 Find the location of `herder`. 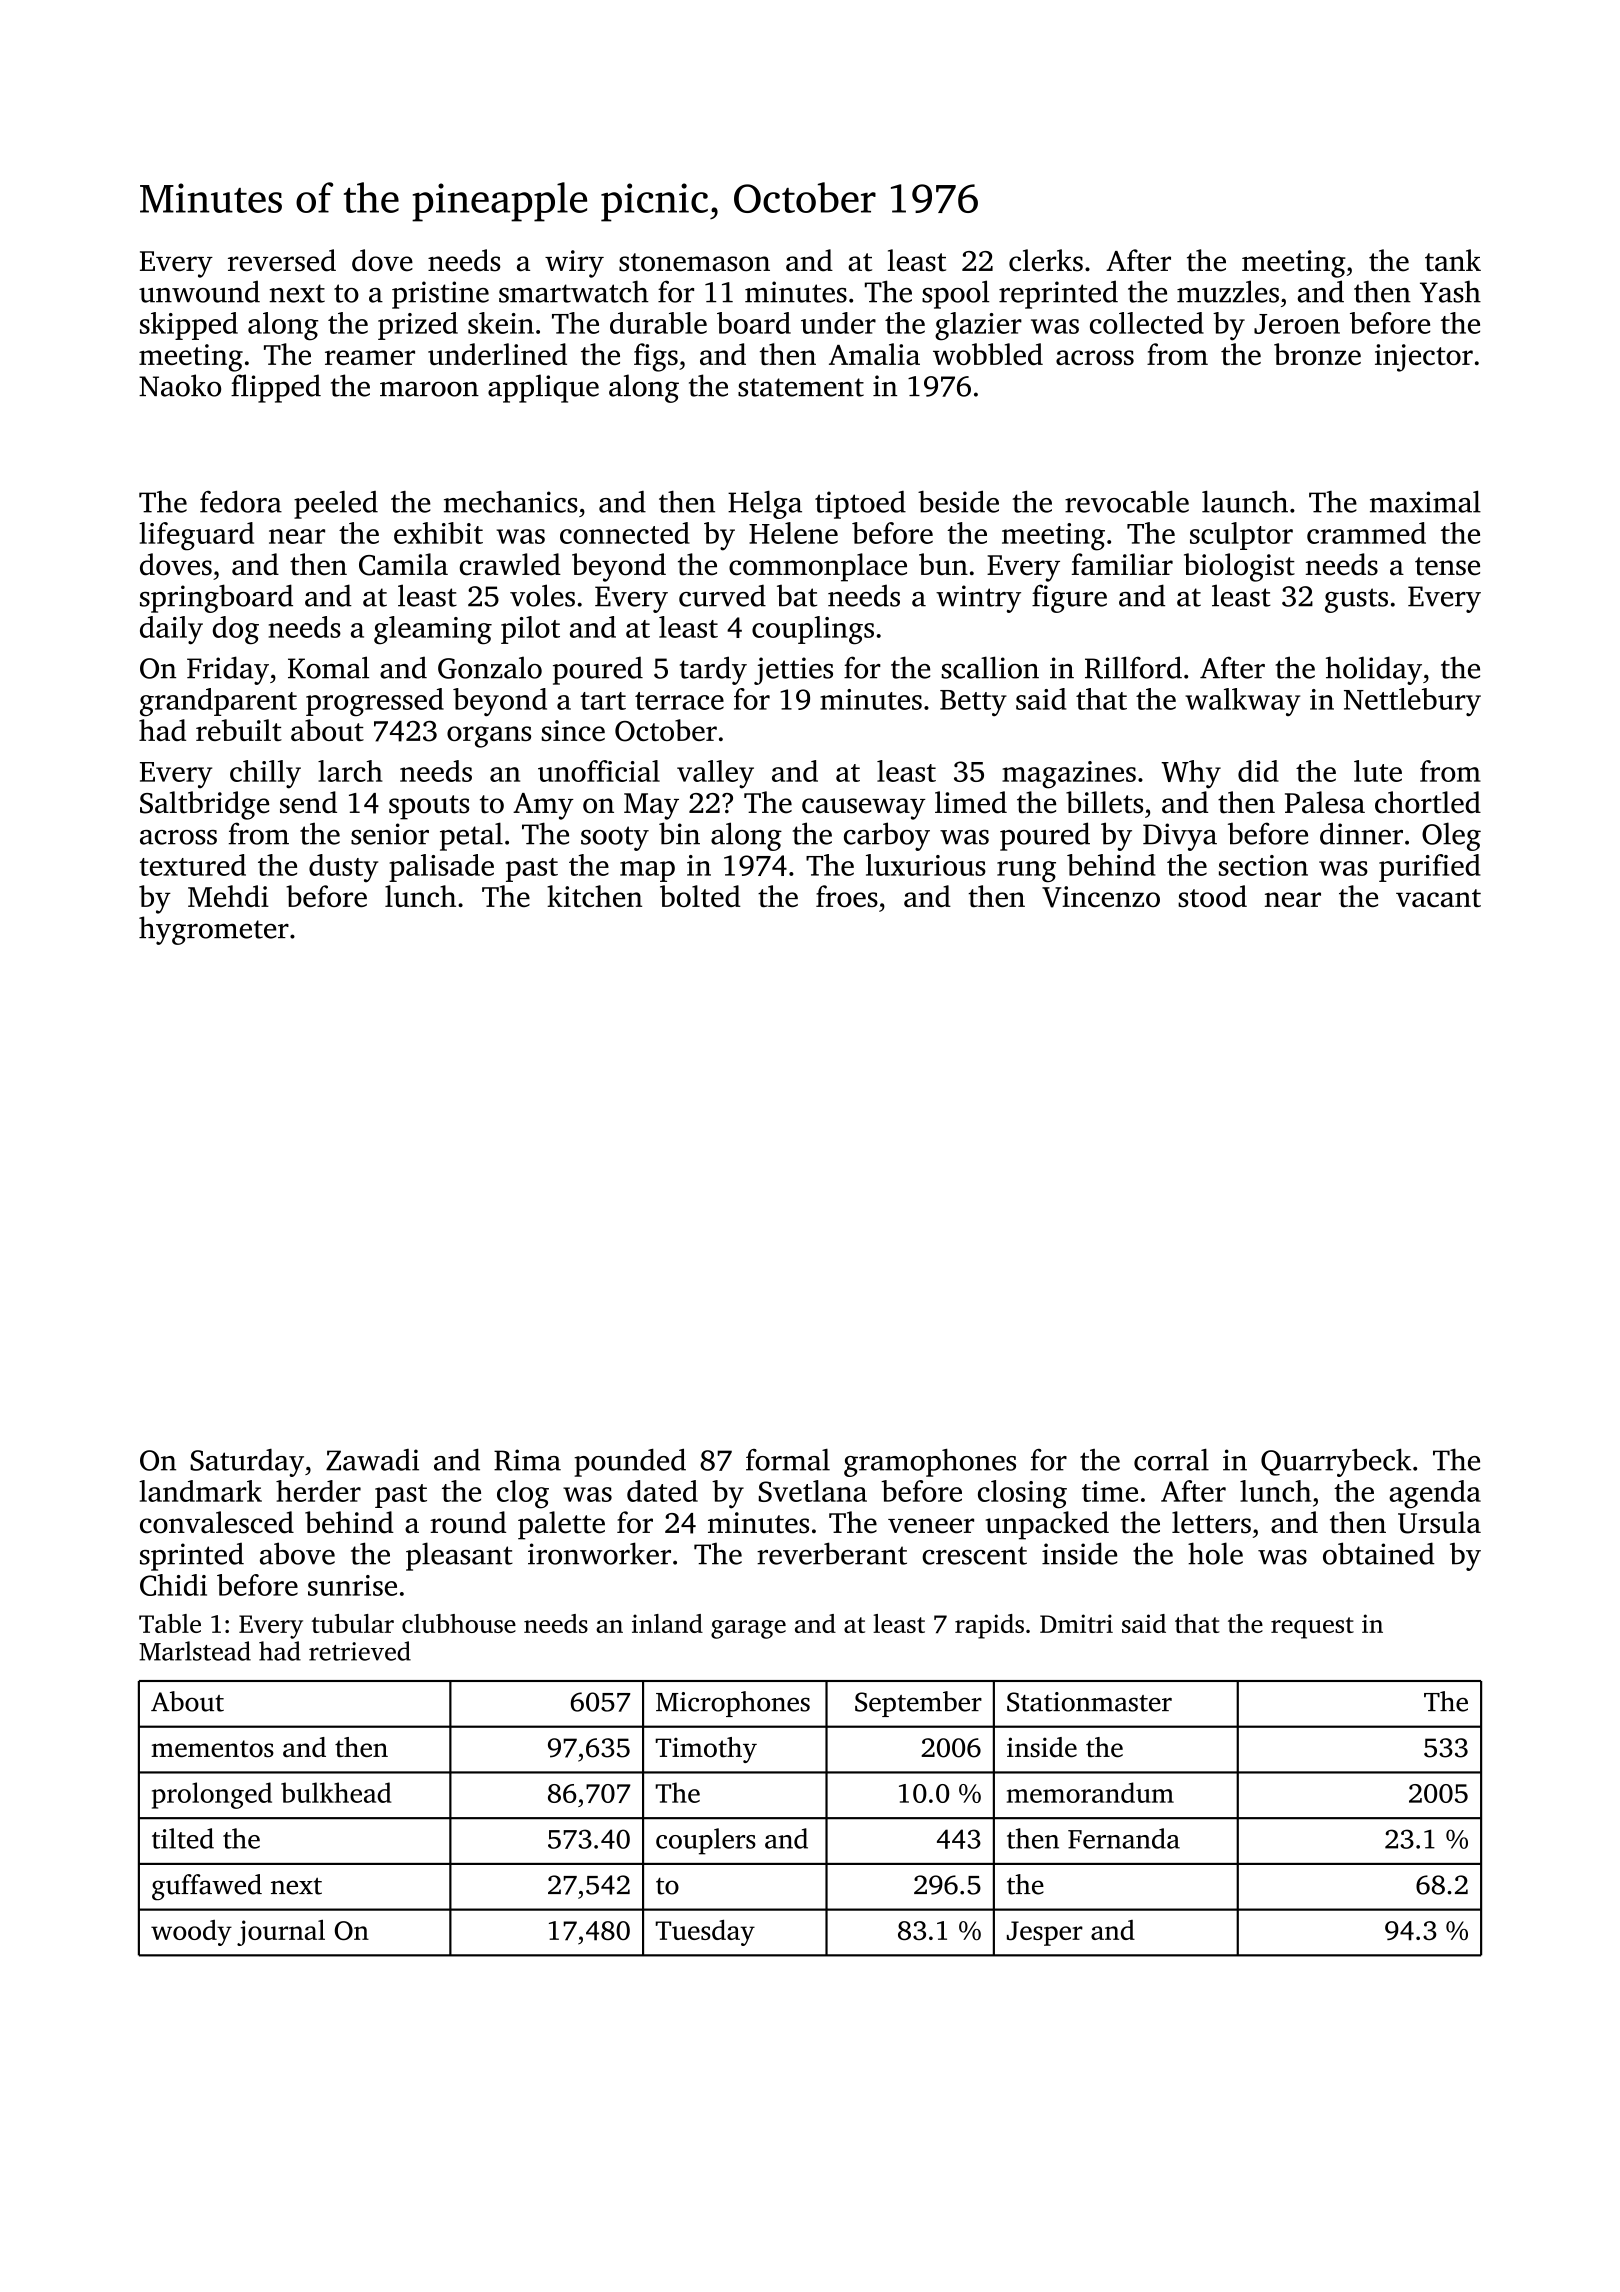

herder is located at coordinates (318, 1491).
